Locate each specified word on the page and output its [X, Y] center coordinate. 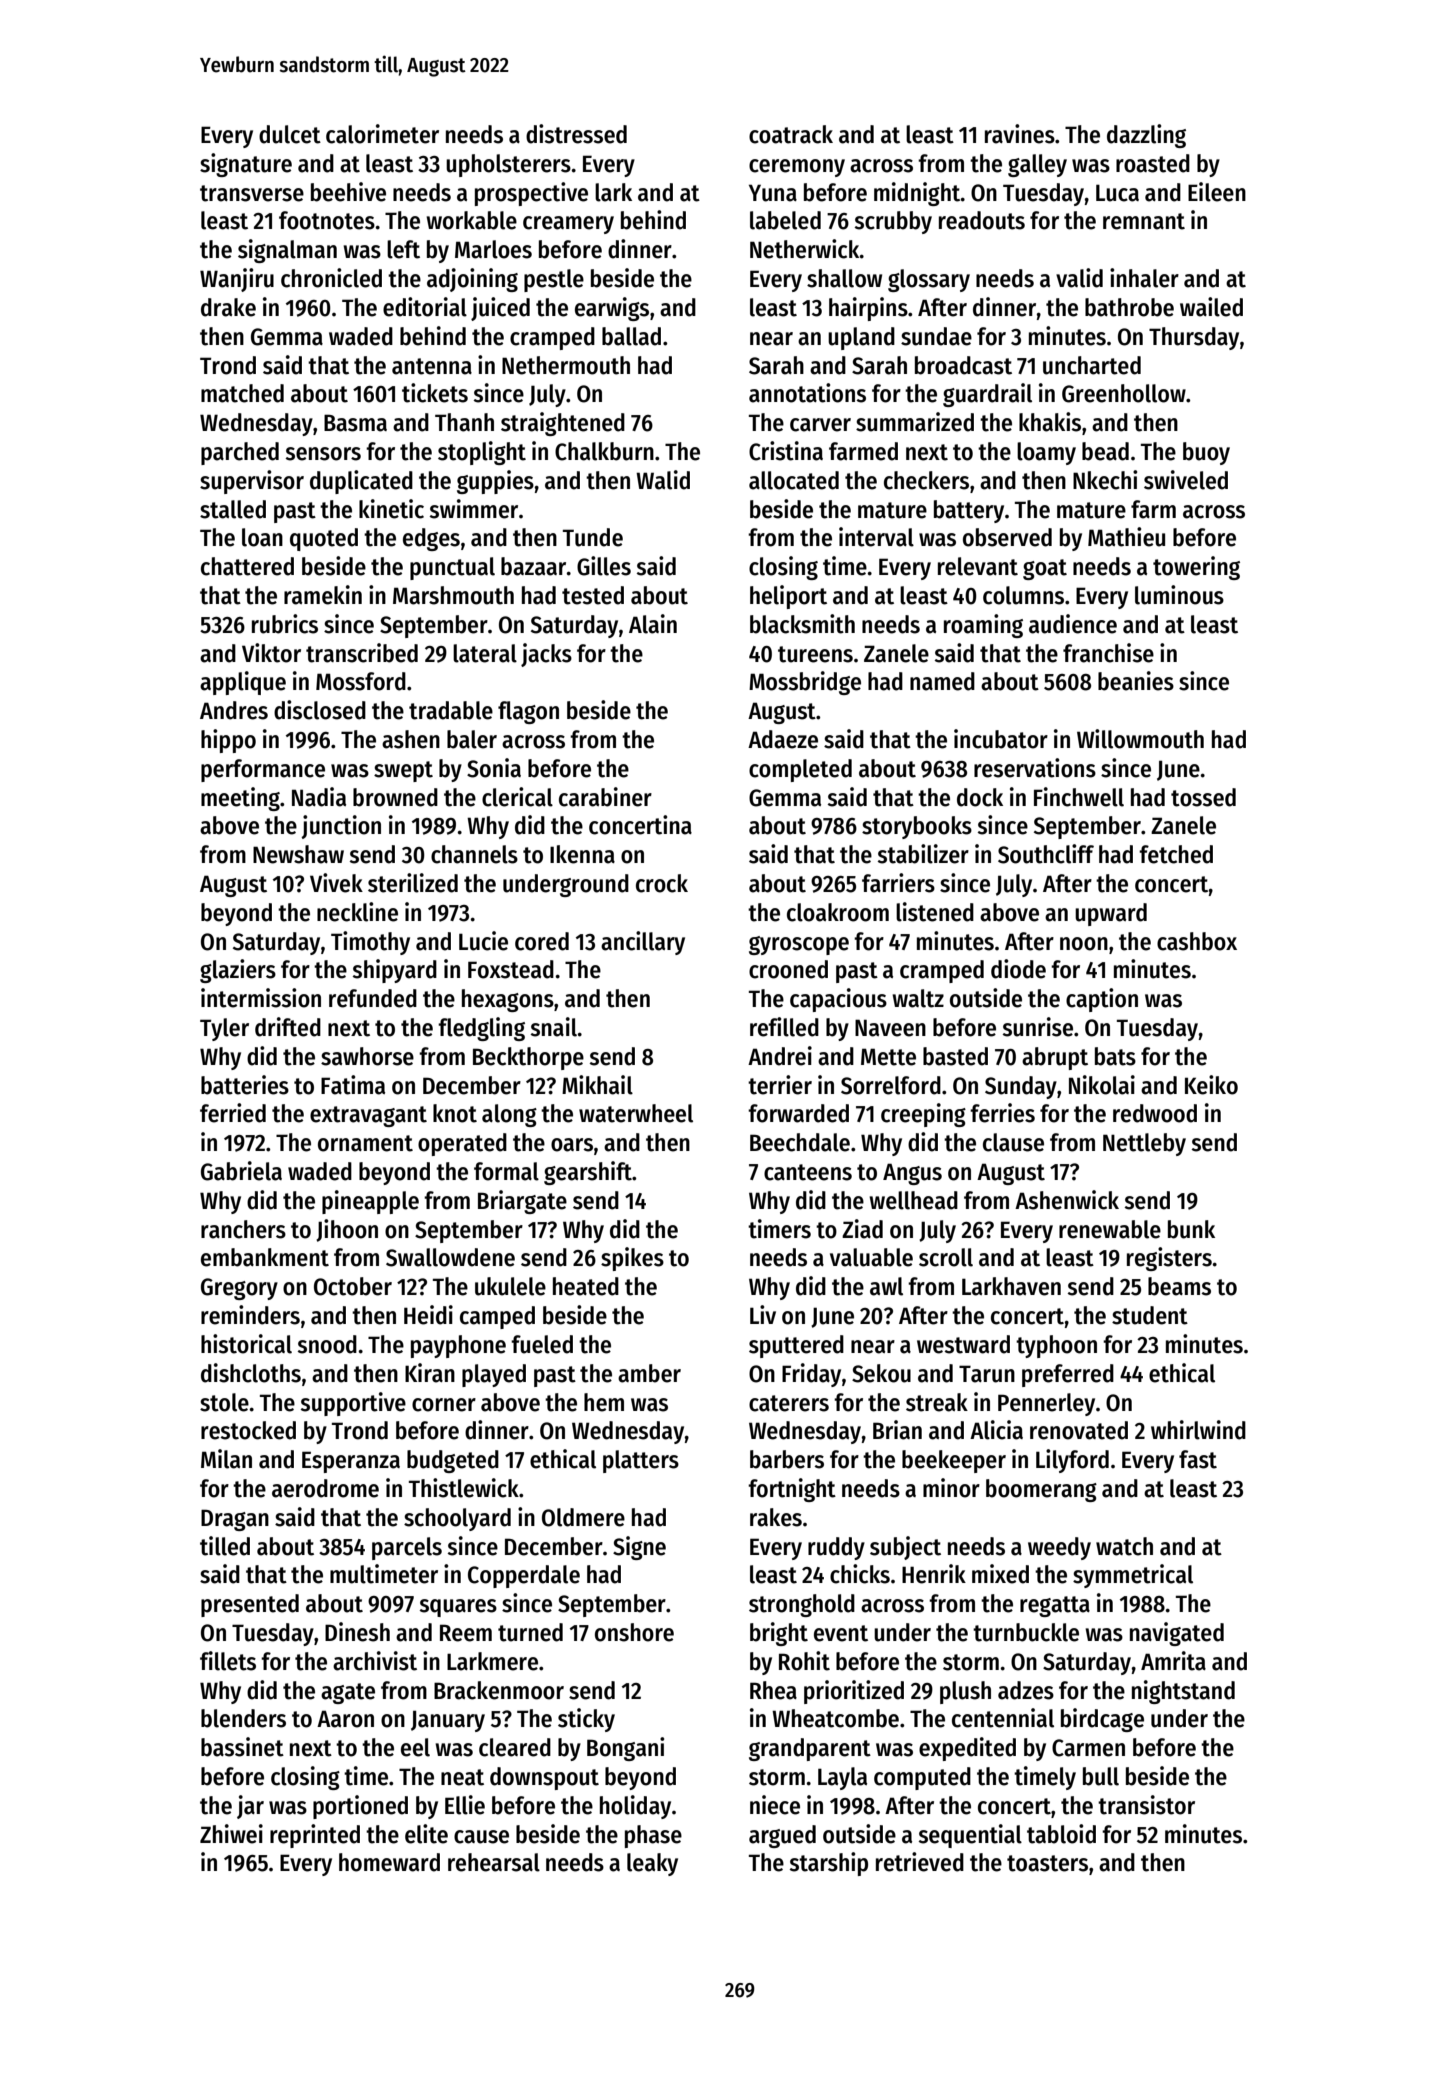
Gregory [239, 1289]
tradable [451, 710]
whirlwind [1198, 1430]
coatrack [791, 134]
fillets [228, 1661]
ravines [1020, 134]
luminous [1179, 595]
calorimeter [382, 134]
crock [662, 883]
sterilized [413, 883]
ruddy [836, 1548]
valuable [871, 1257]
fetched [1176, 854]
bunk [1191, 1229]
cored [542, 941]
